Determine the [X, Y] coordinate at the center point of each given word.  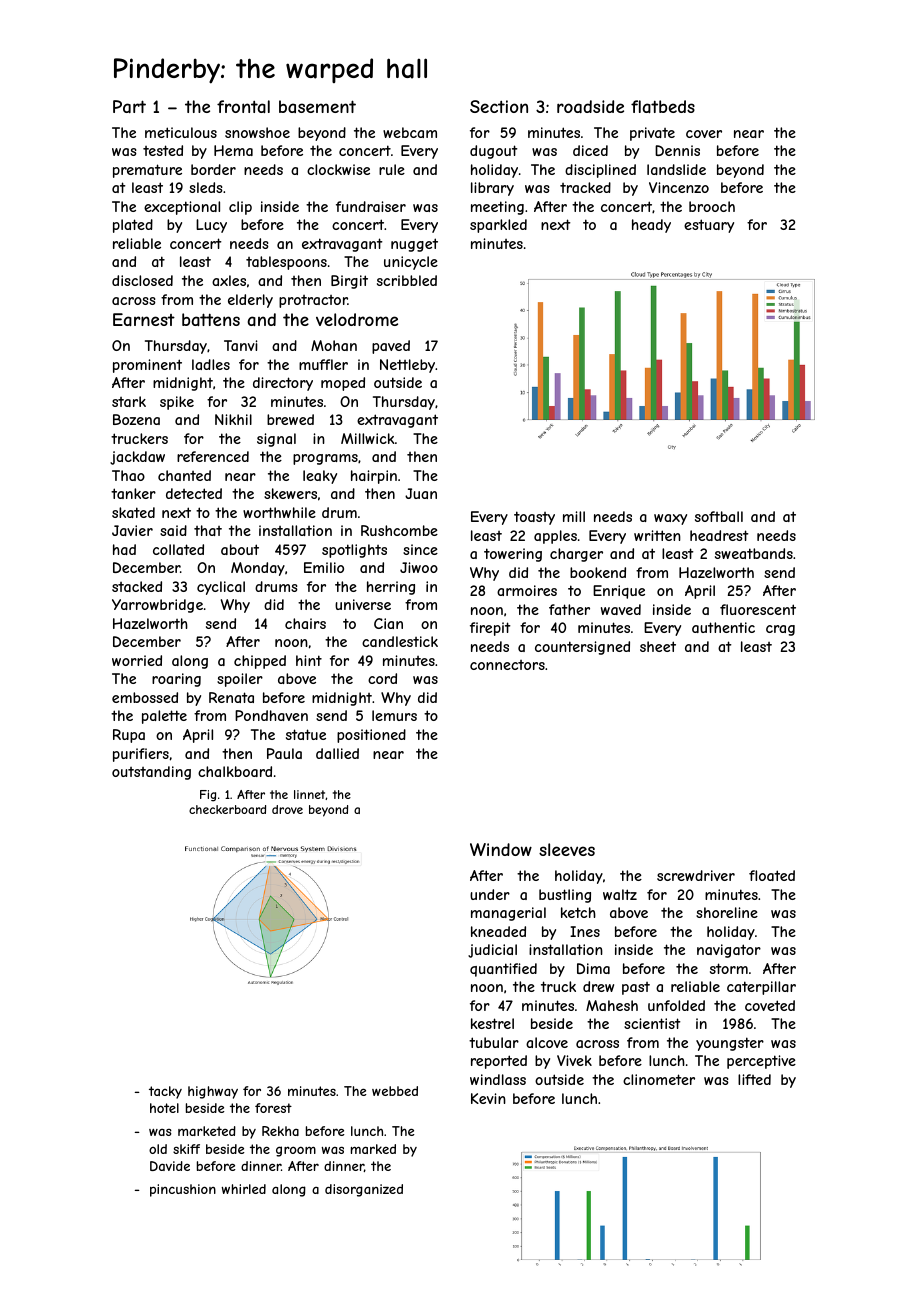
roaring [176, 680]
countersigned [582, 648]
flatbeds [663, 106]
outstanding [151, 773]
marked [373, 1149]
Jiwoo [419, 567]
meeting [497, 208]
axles [229, 280]
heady [651, 226]
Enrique [619, 592]
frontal [243, 106]
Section [499, 106]
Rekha [280, 1131]
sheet [658, 646]
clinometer [659, 1079]
